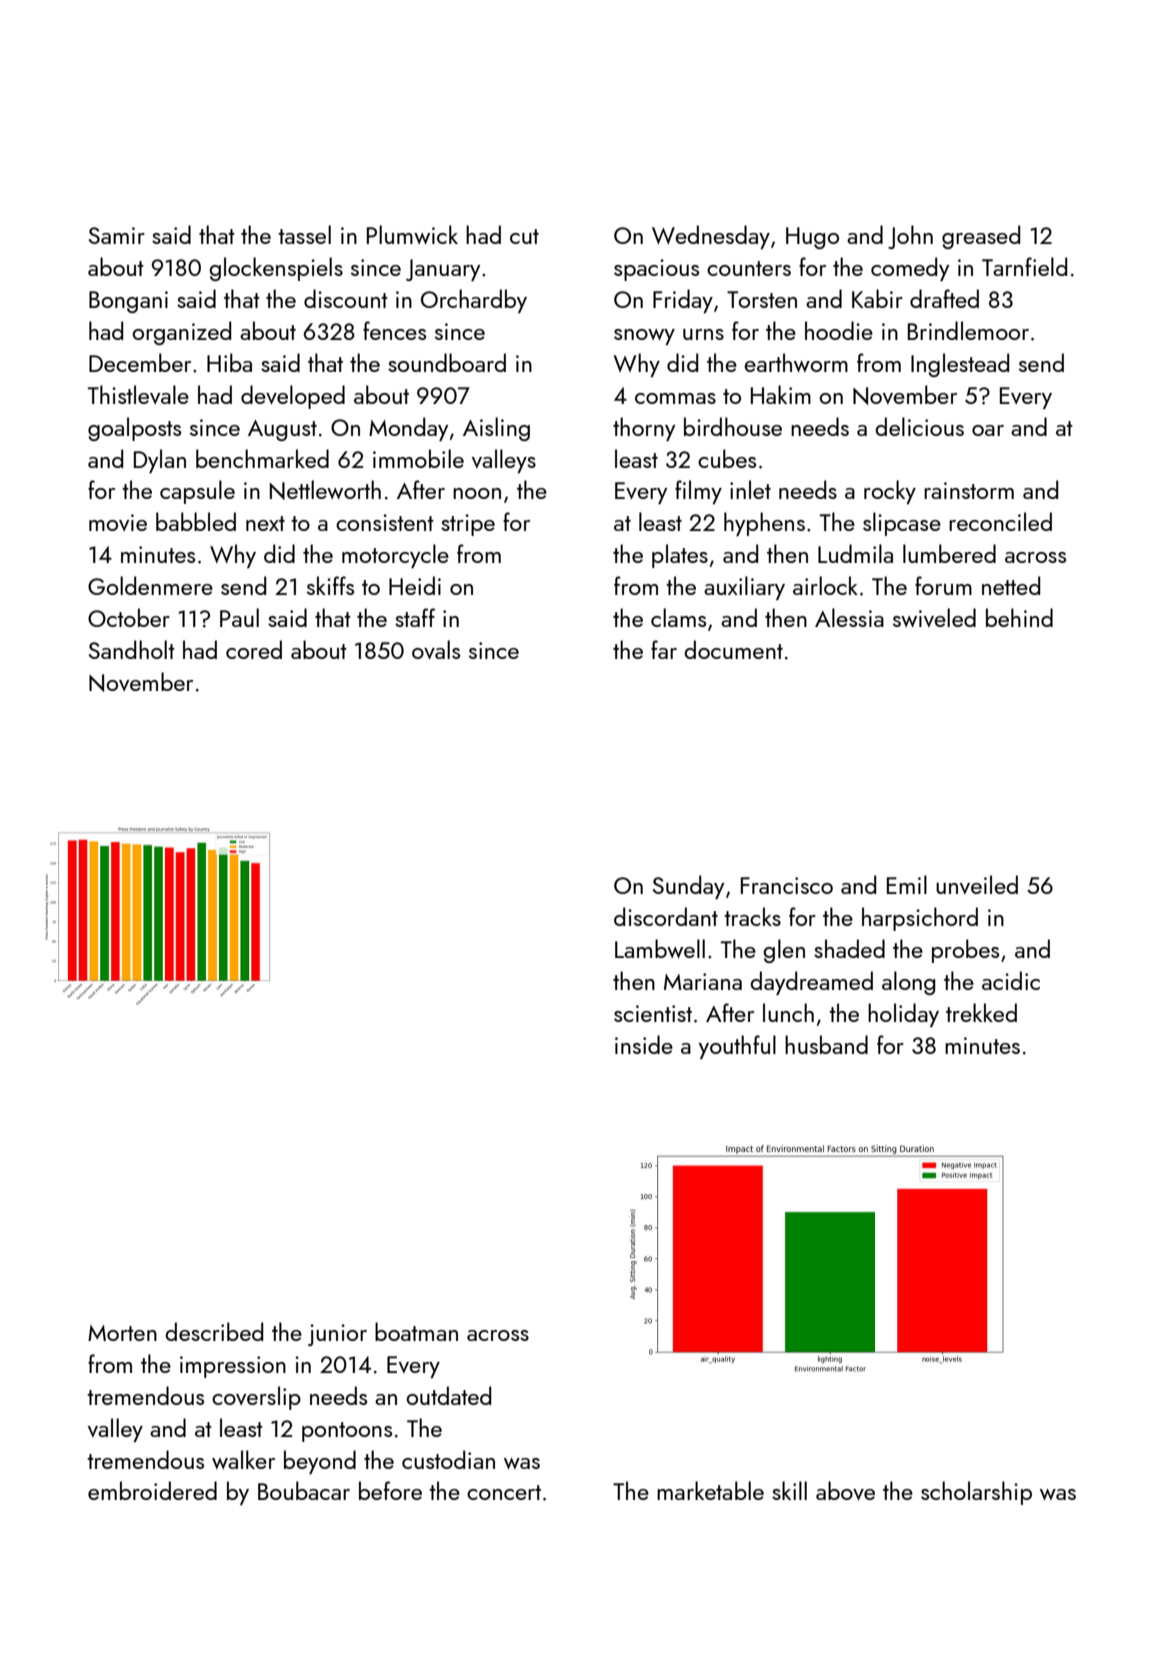  I want to click on Sandholt, so click(132, 649).
